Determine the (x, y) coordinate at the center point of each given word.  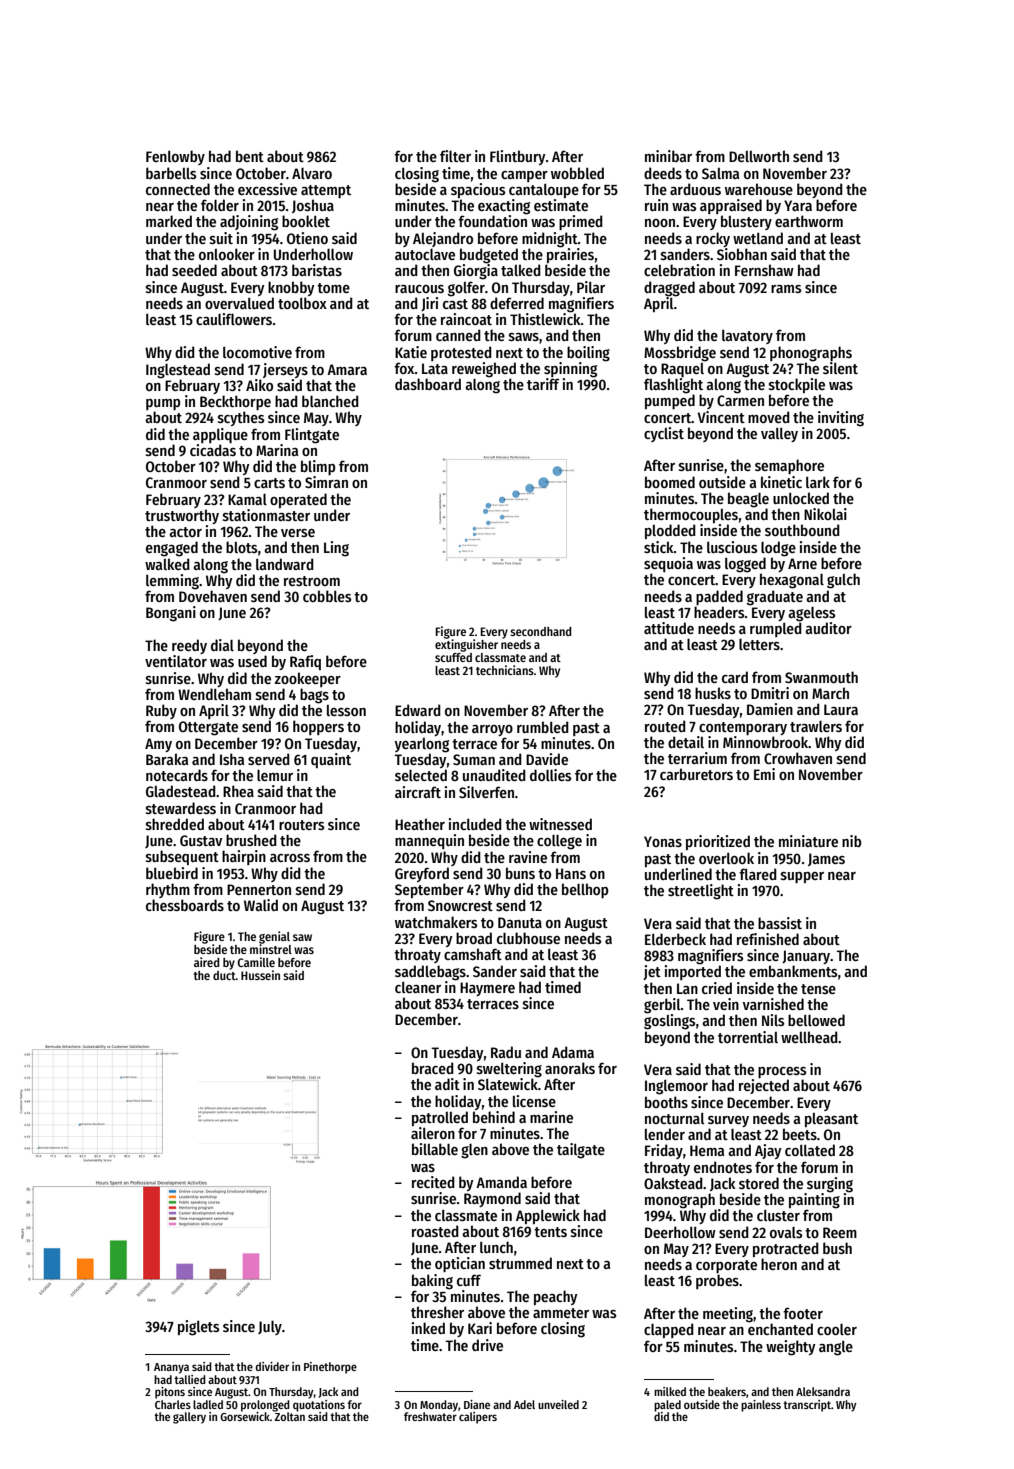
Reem (840, 1232)
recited (433, 1182)
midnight (550, 239)
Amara (347, 369)
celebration (679, 270)
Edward (418, 710)
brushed (251, 840)
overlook (726, 858)
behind (494, 1117)
